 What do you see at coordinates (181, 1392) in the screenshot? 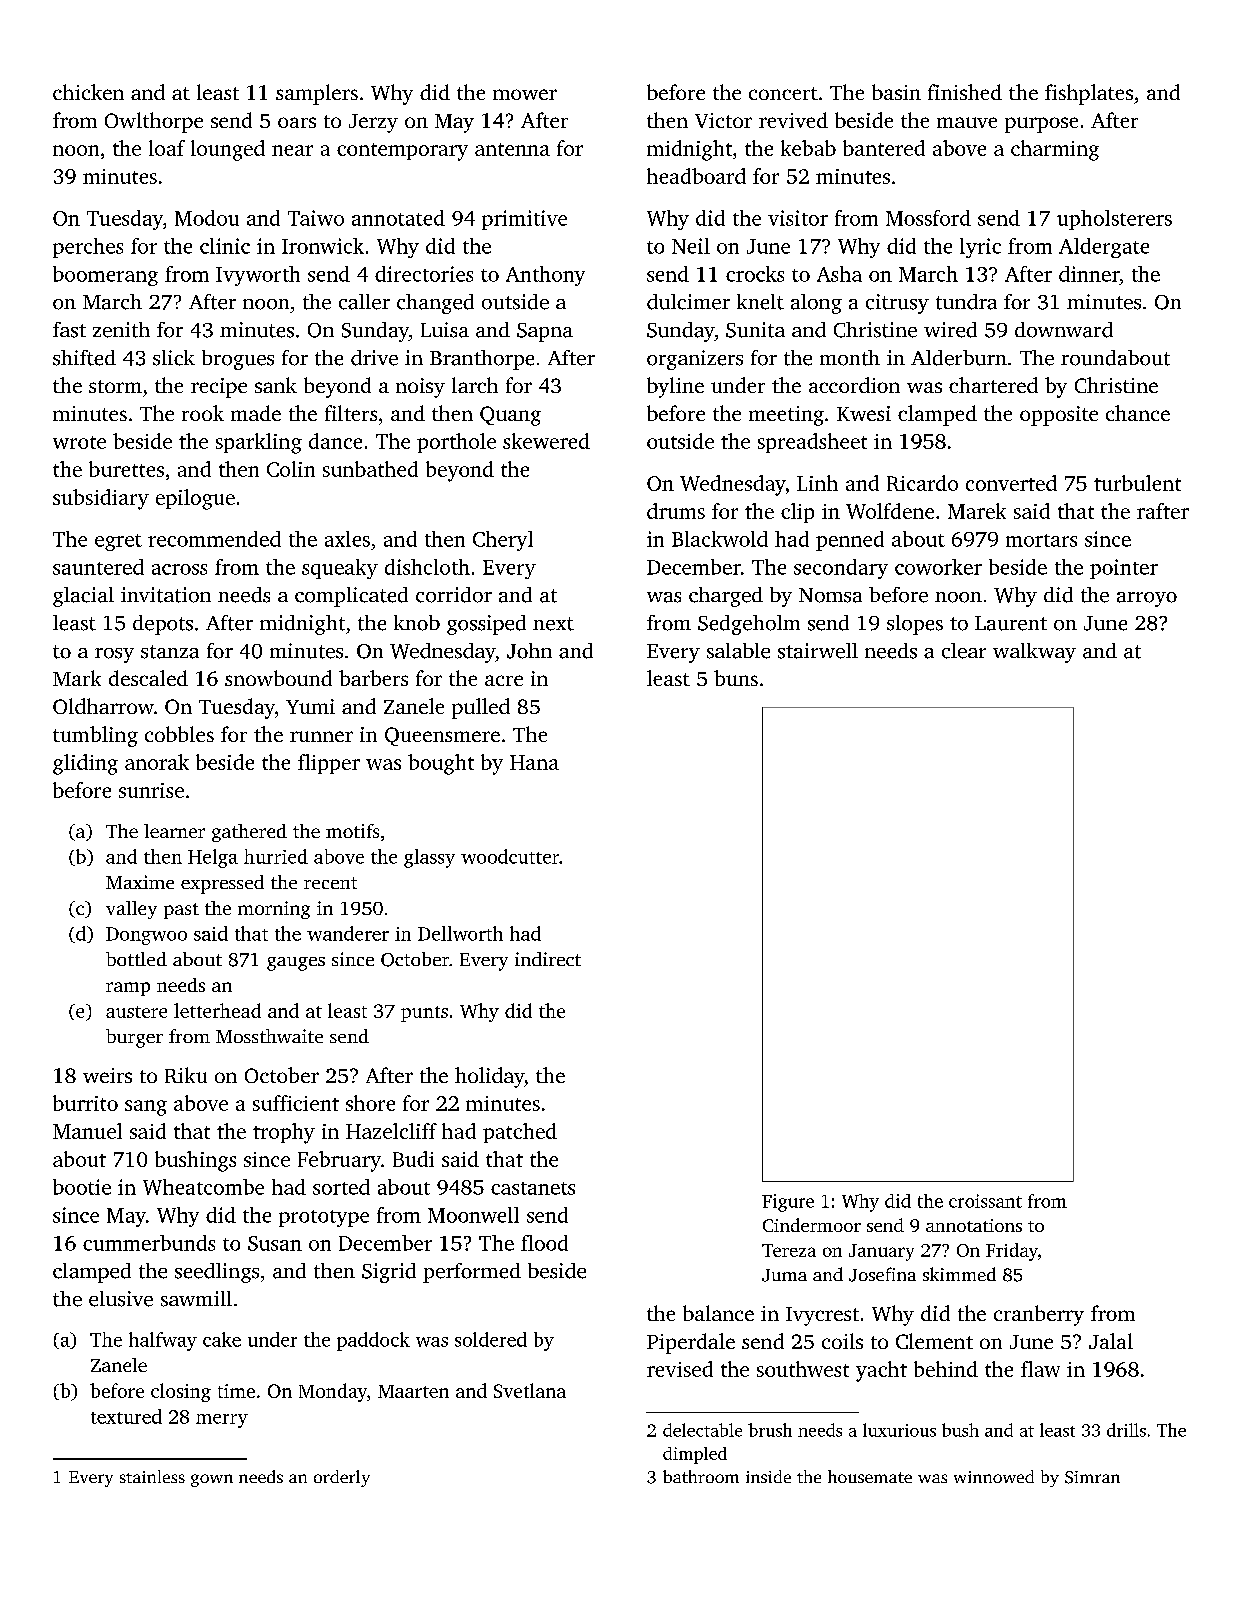
I see `closing` at bounding box center [181, 1392].
